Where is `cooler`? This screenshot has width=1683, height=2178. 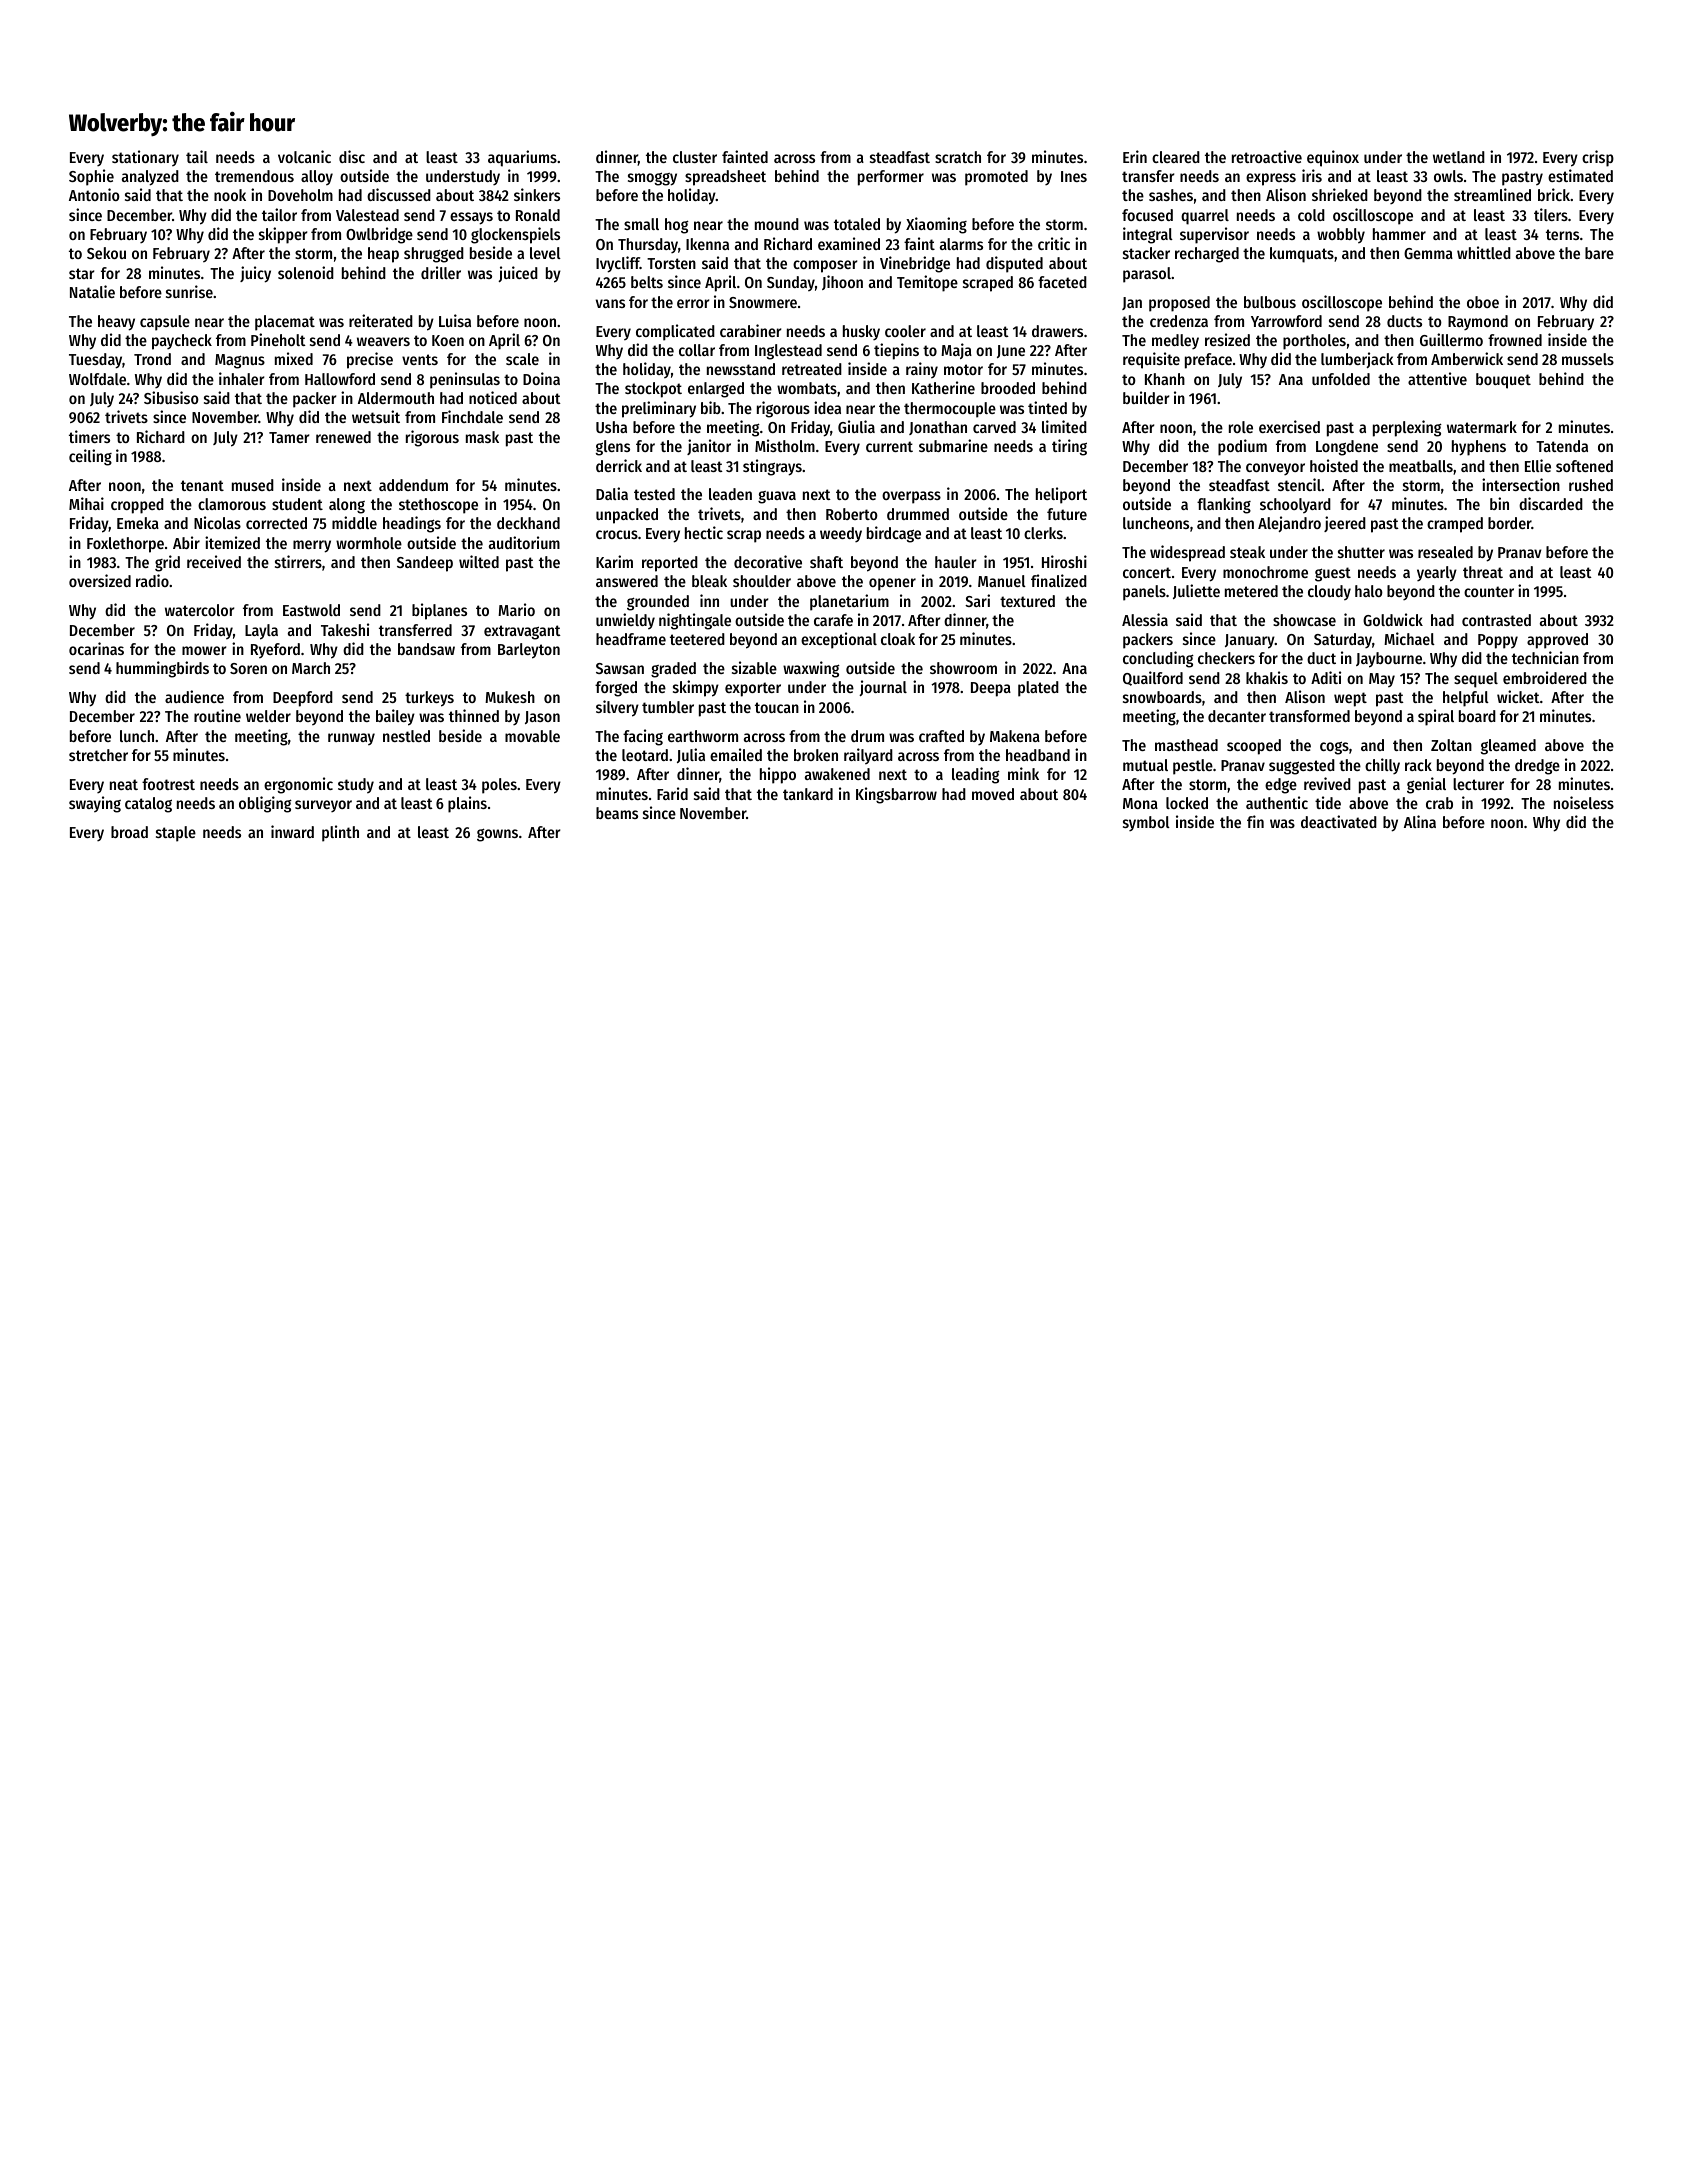
cooler is located at coordinates (905, 331).
